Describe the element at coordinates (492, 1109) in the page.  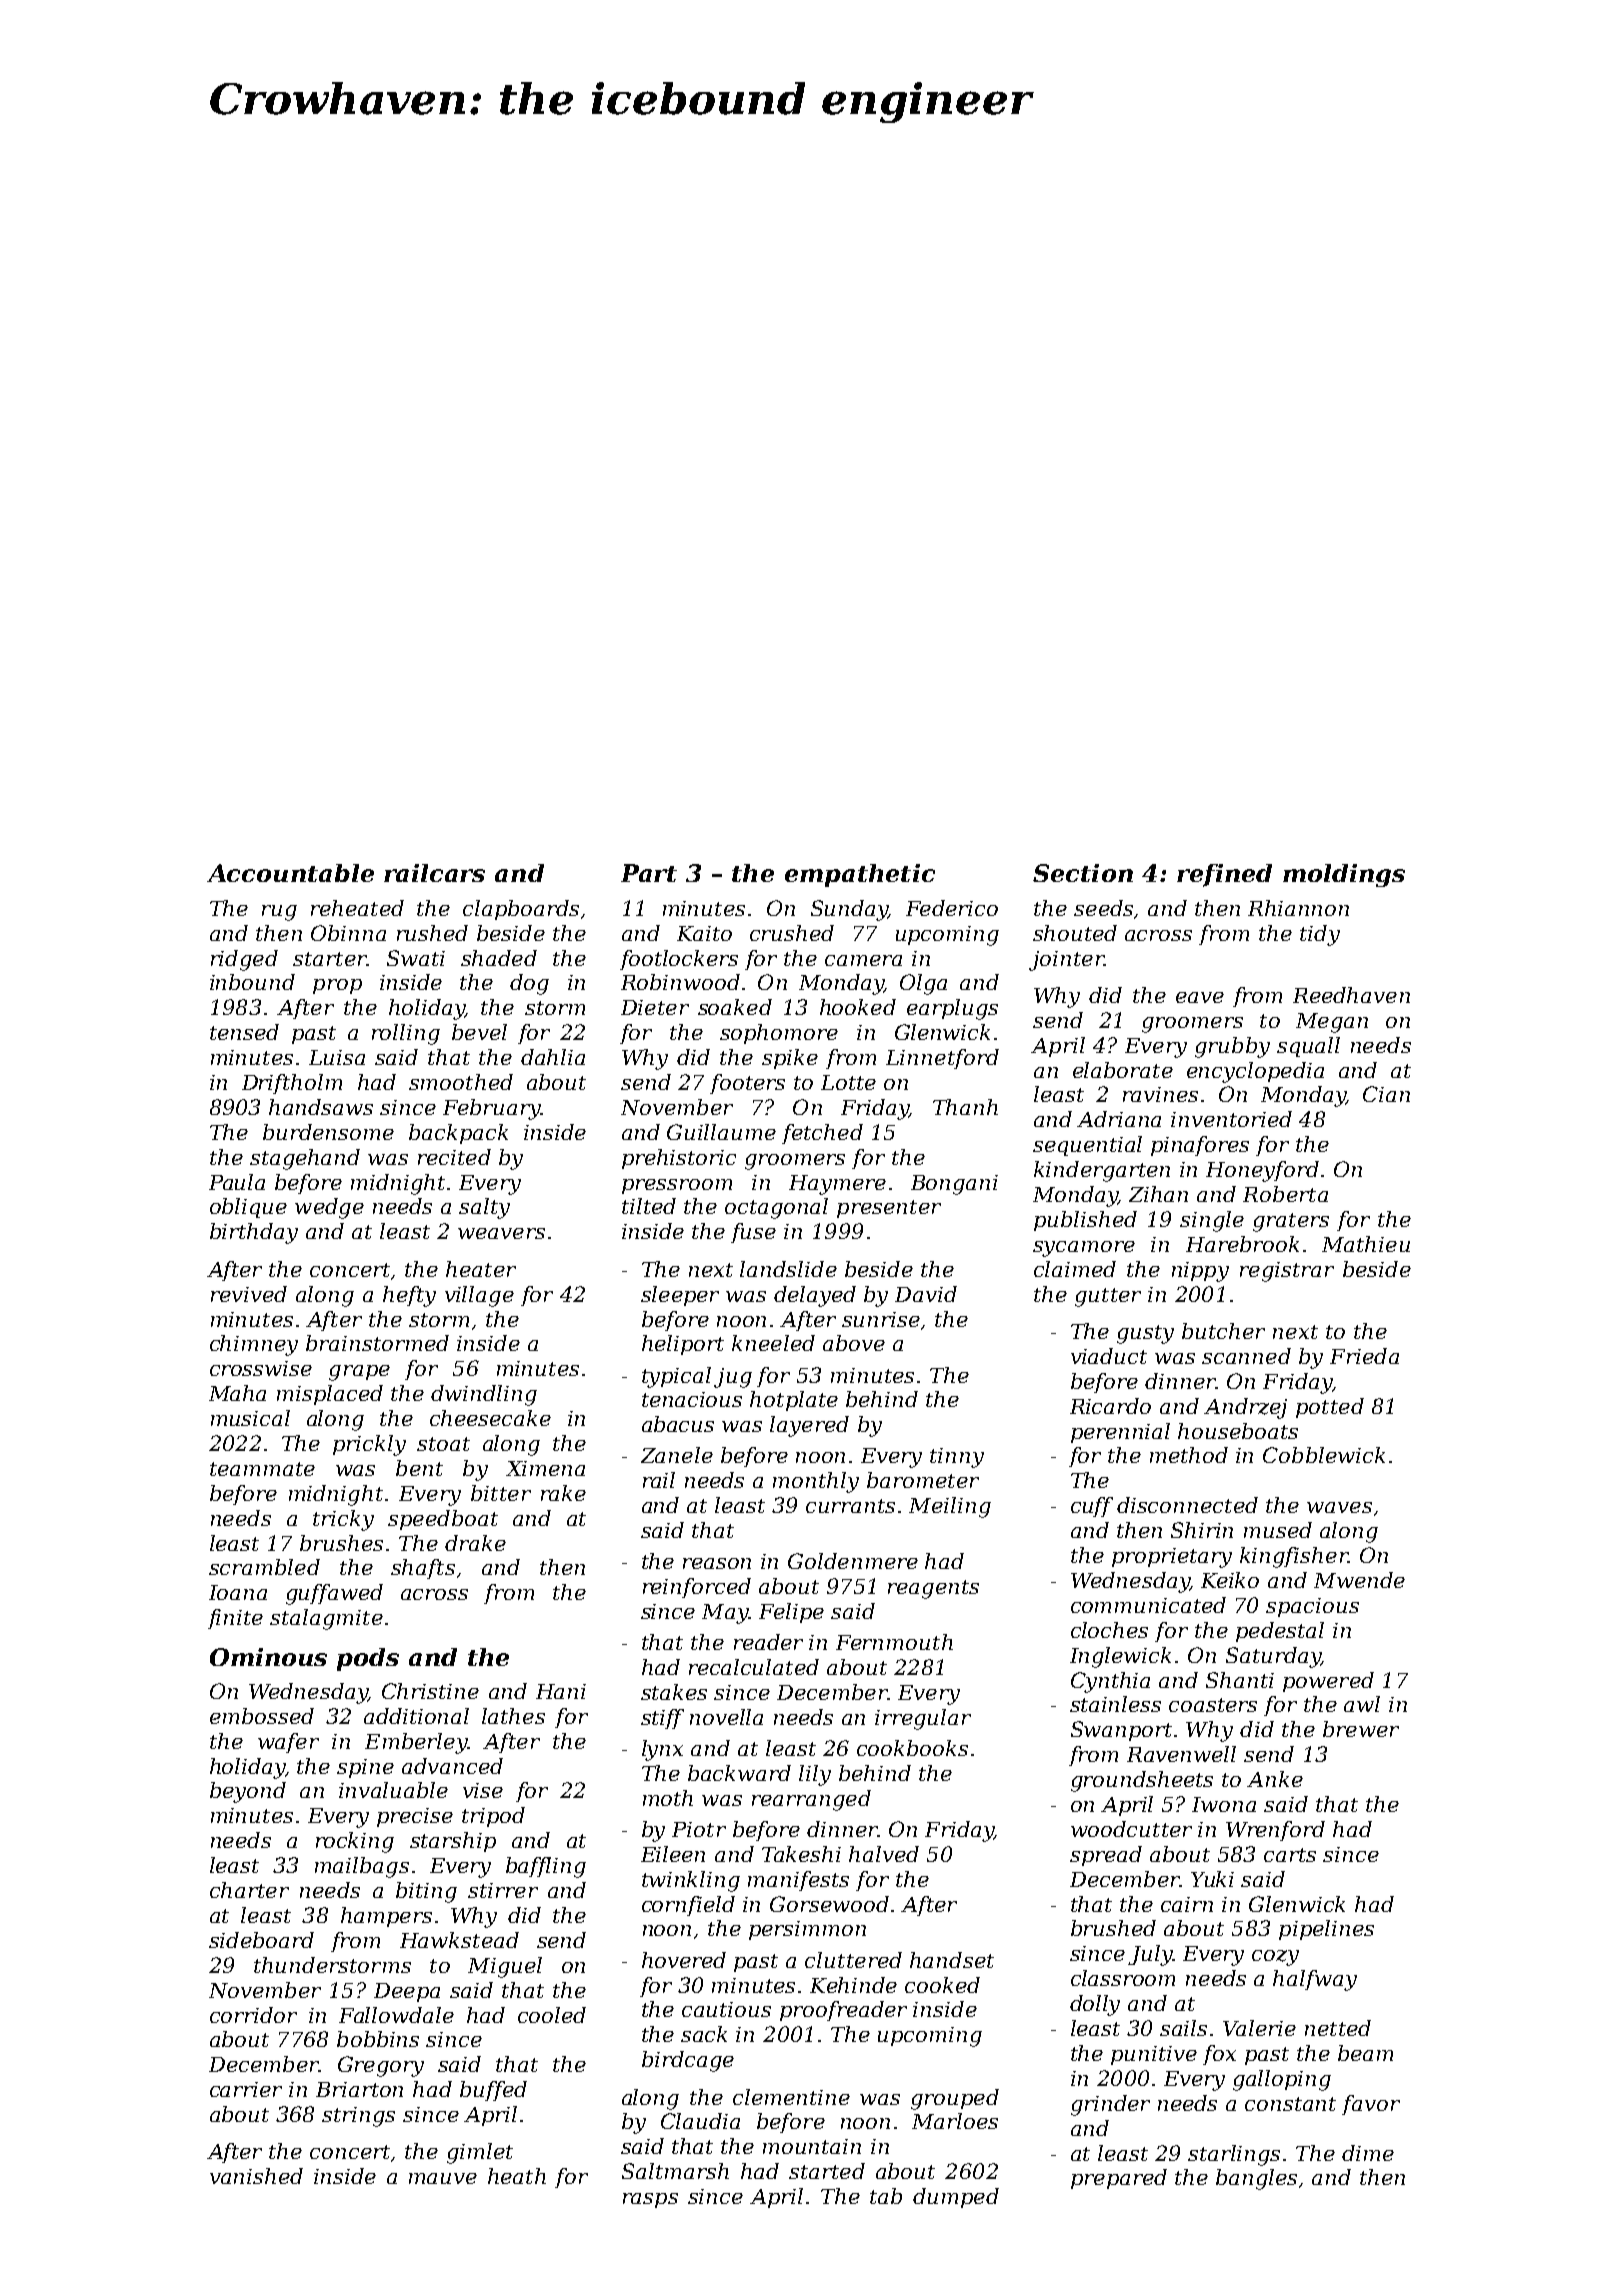
I see `February` at that location.
